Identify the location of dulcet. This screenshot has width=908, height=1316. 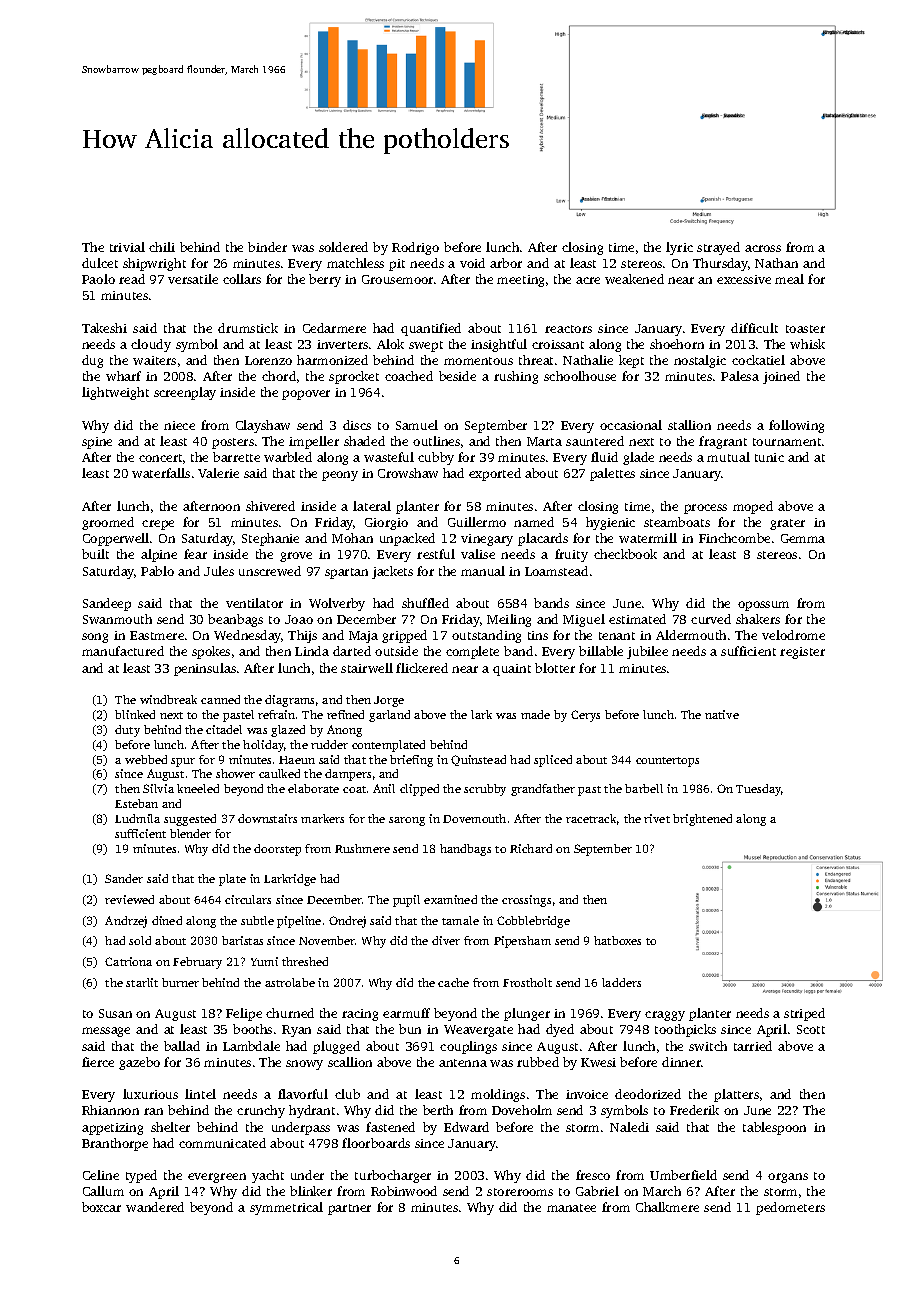
(100, 263).
